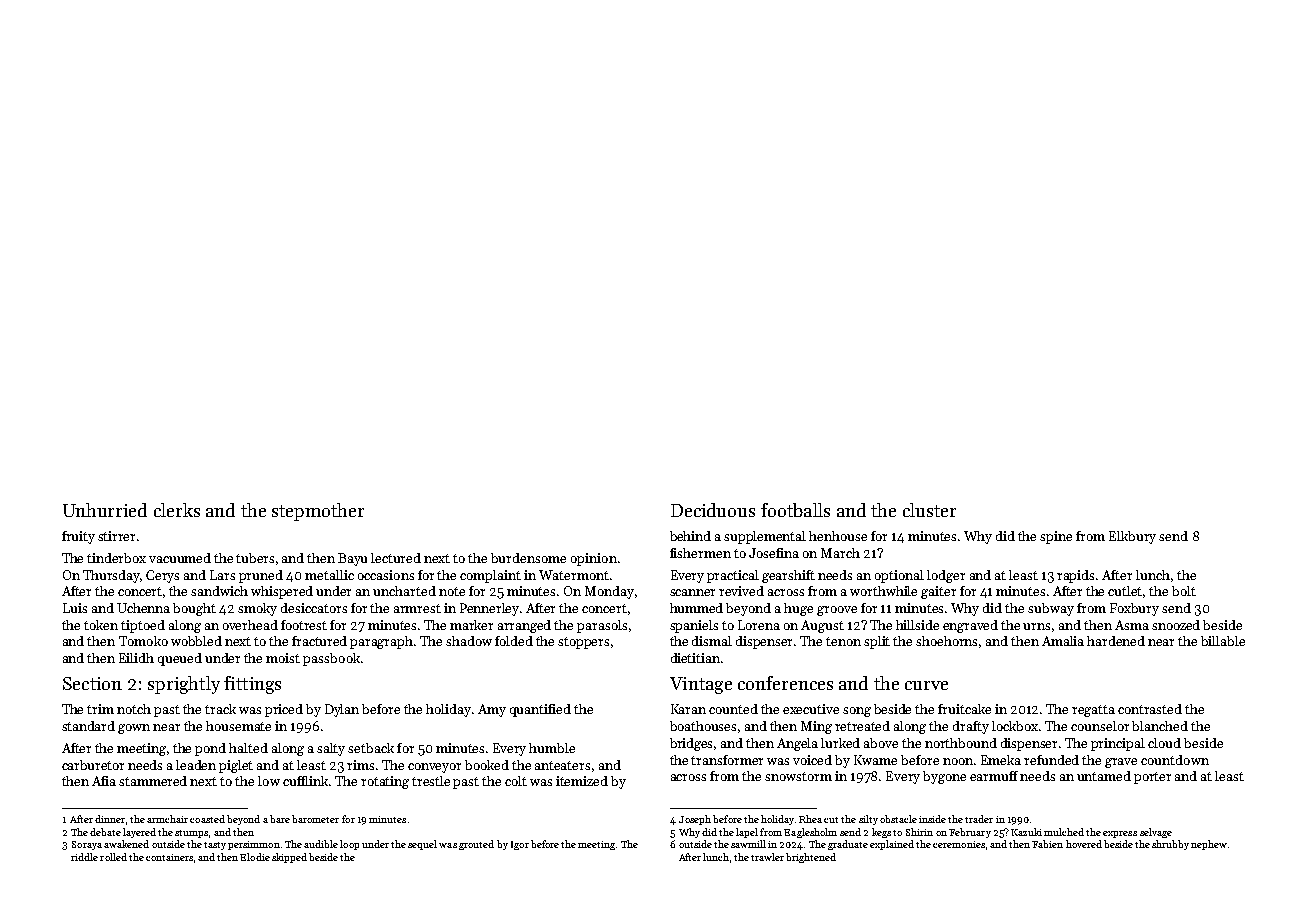 This screenshot has width=1308, height=924. I want to click on token, so click(101, 625).
